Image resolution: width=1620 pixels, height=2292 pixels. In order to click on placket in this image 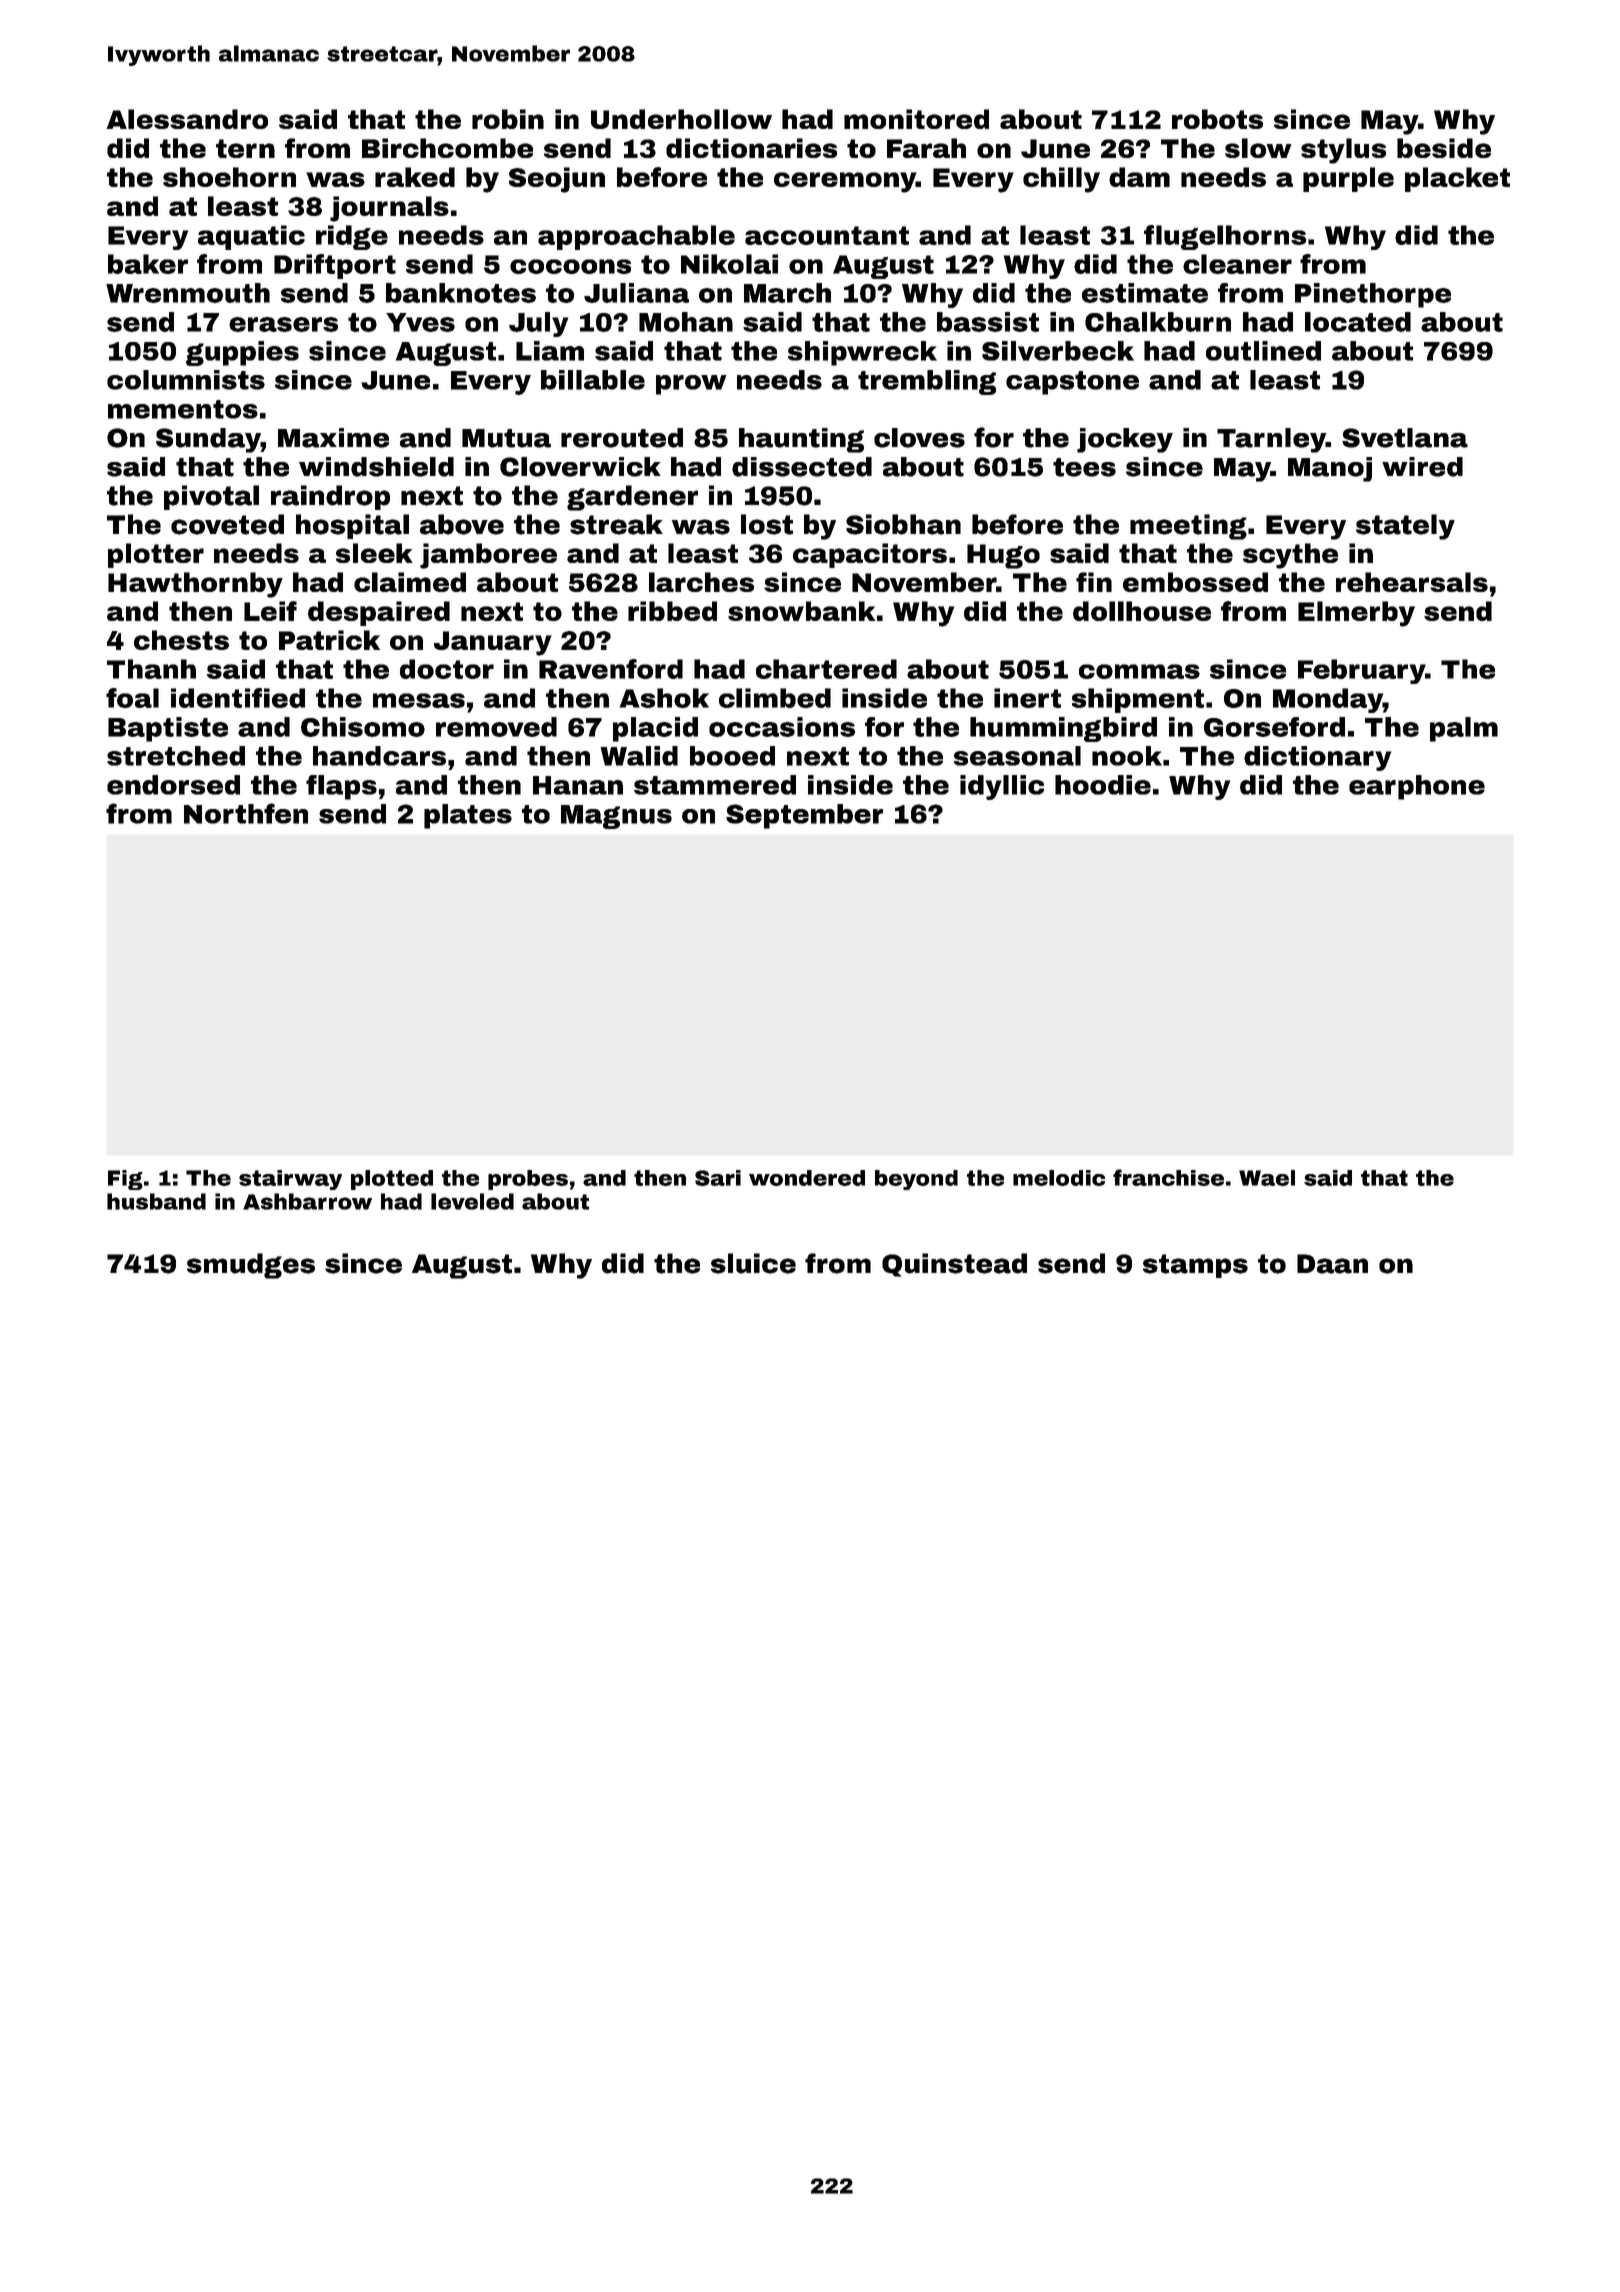, I will do `click(1457, 179)`.
